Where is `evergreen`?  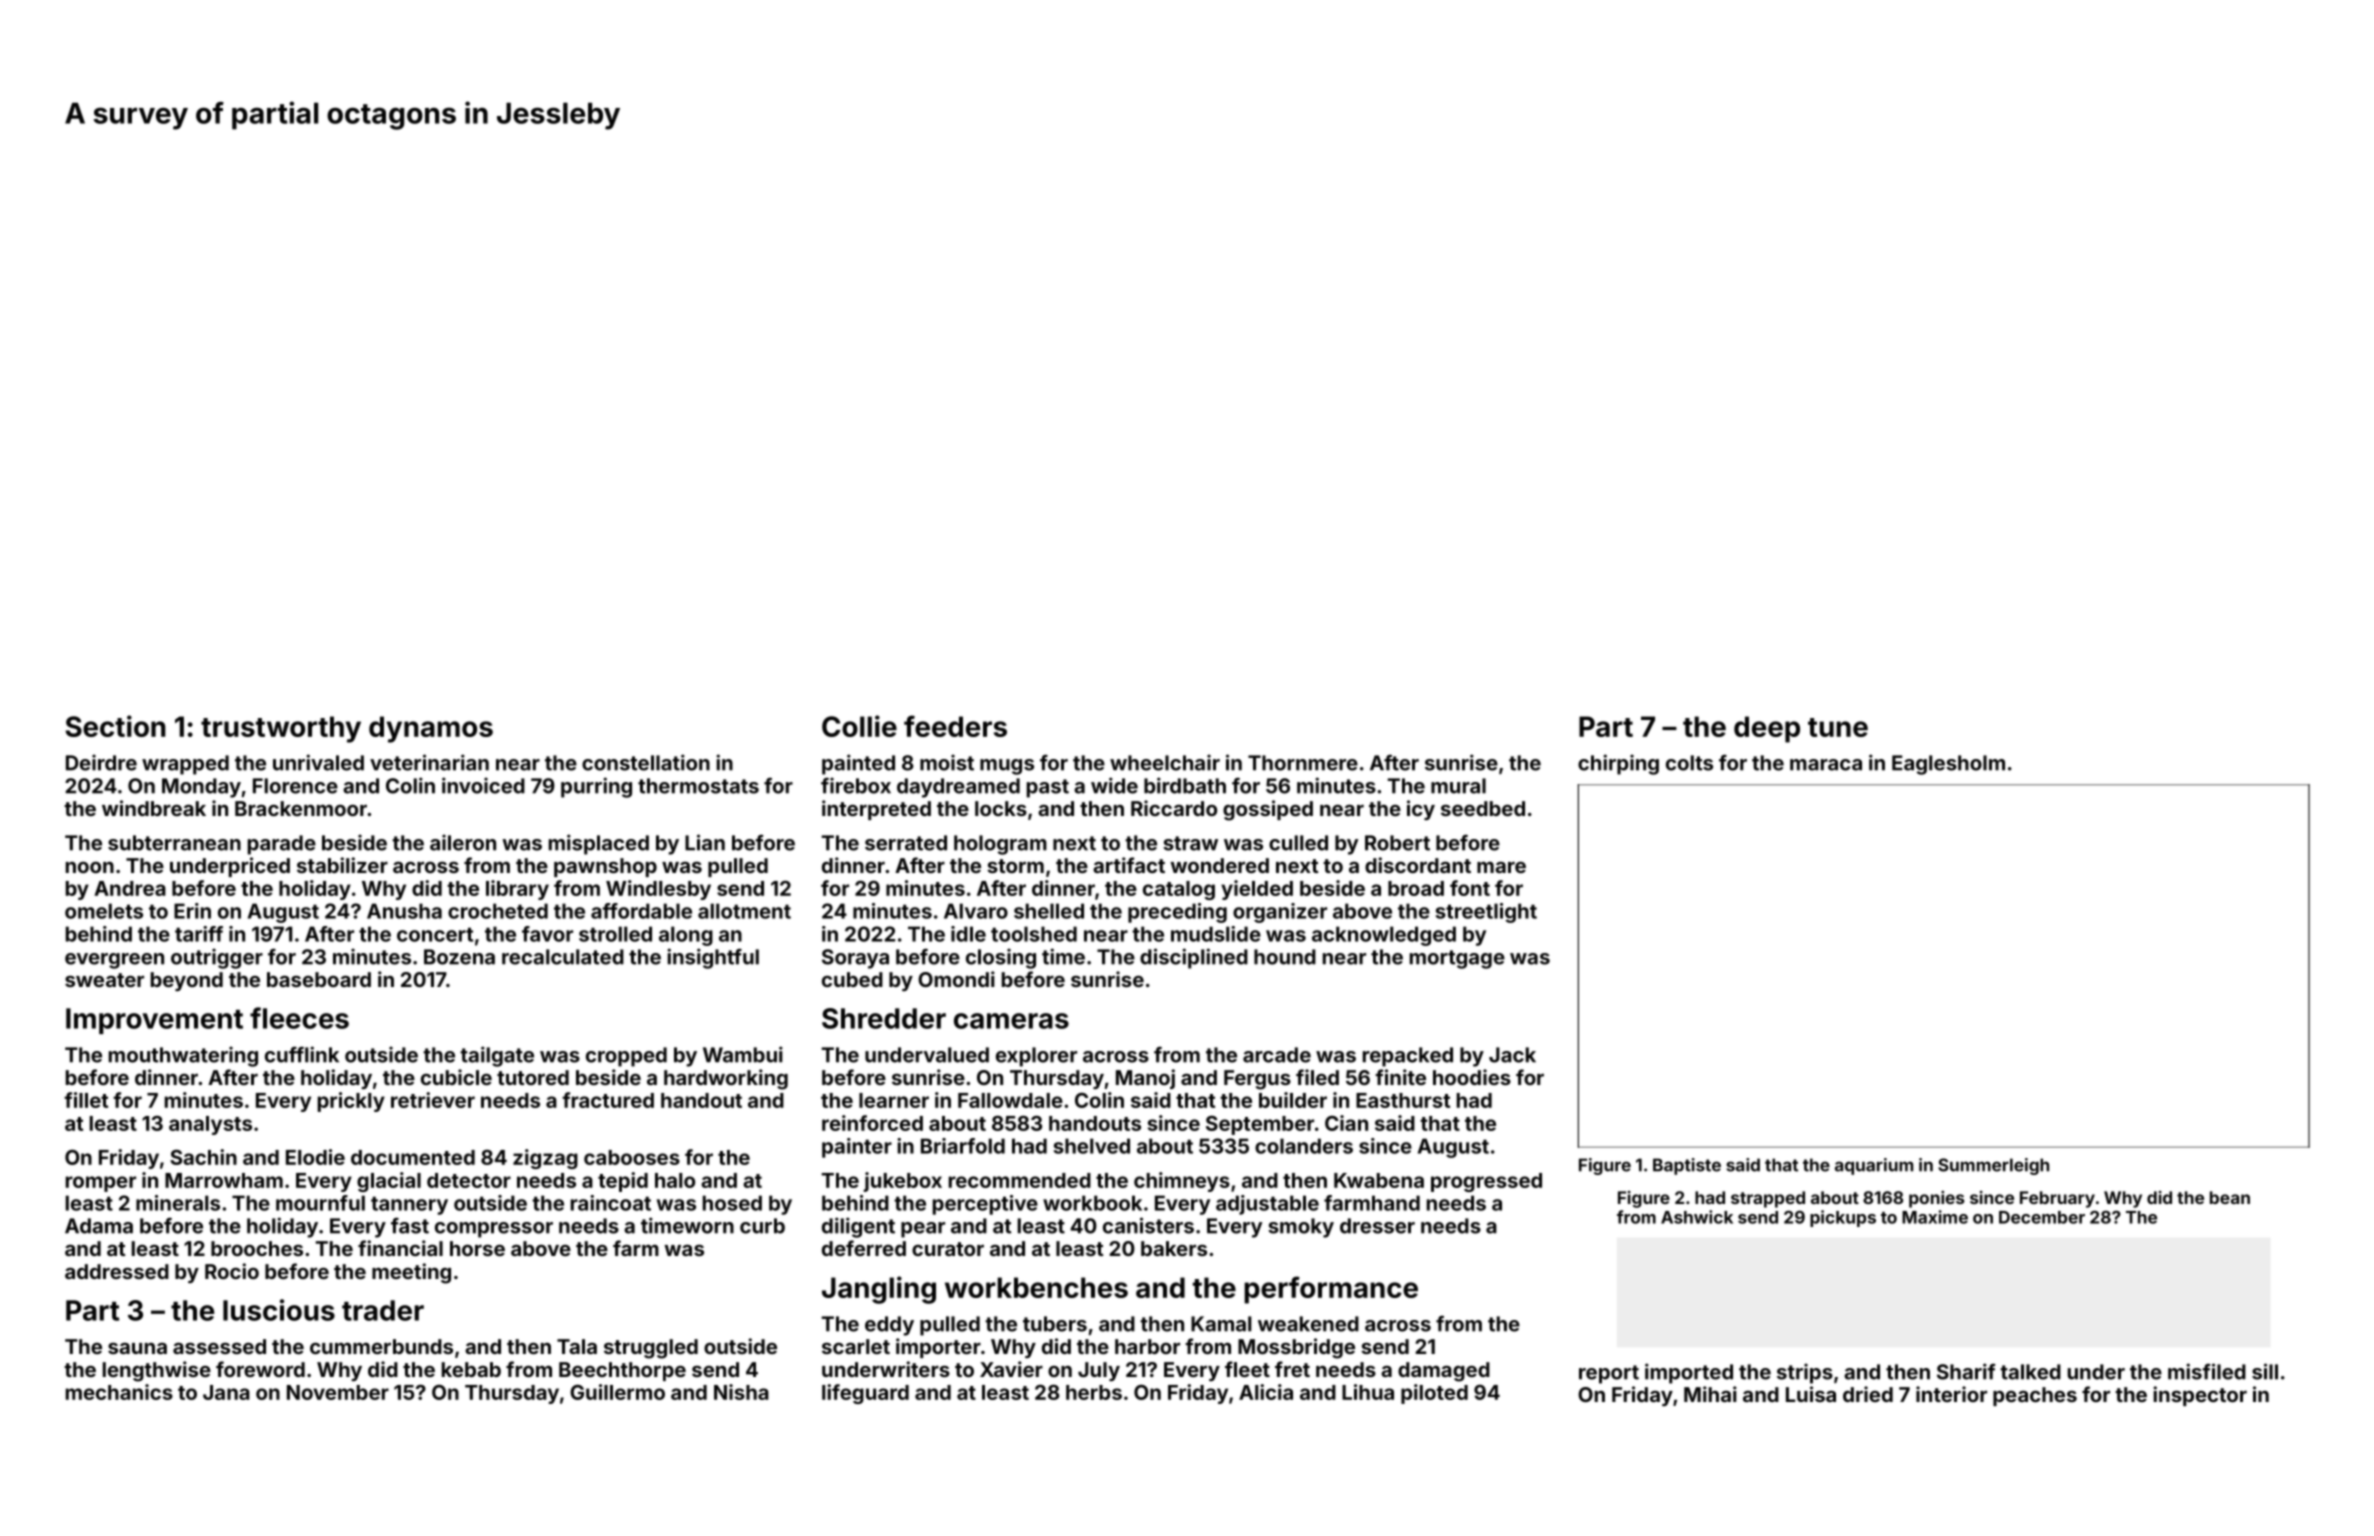 evergreen is located at coordinates (114, 961).
